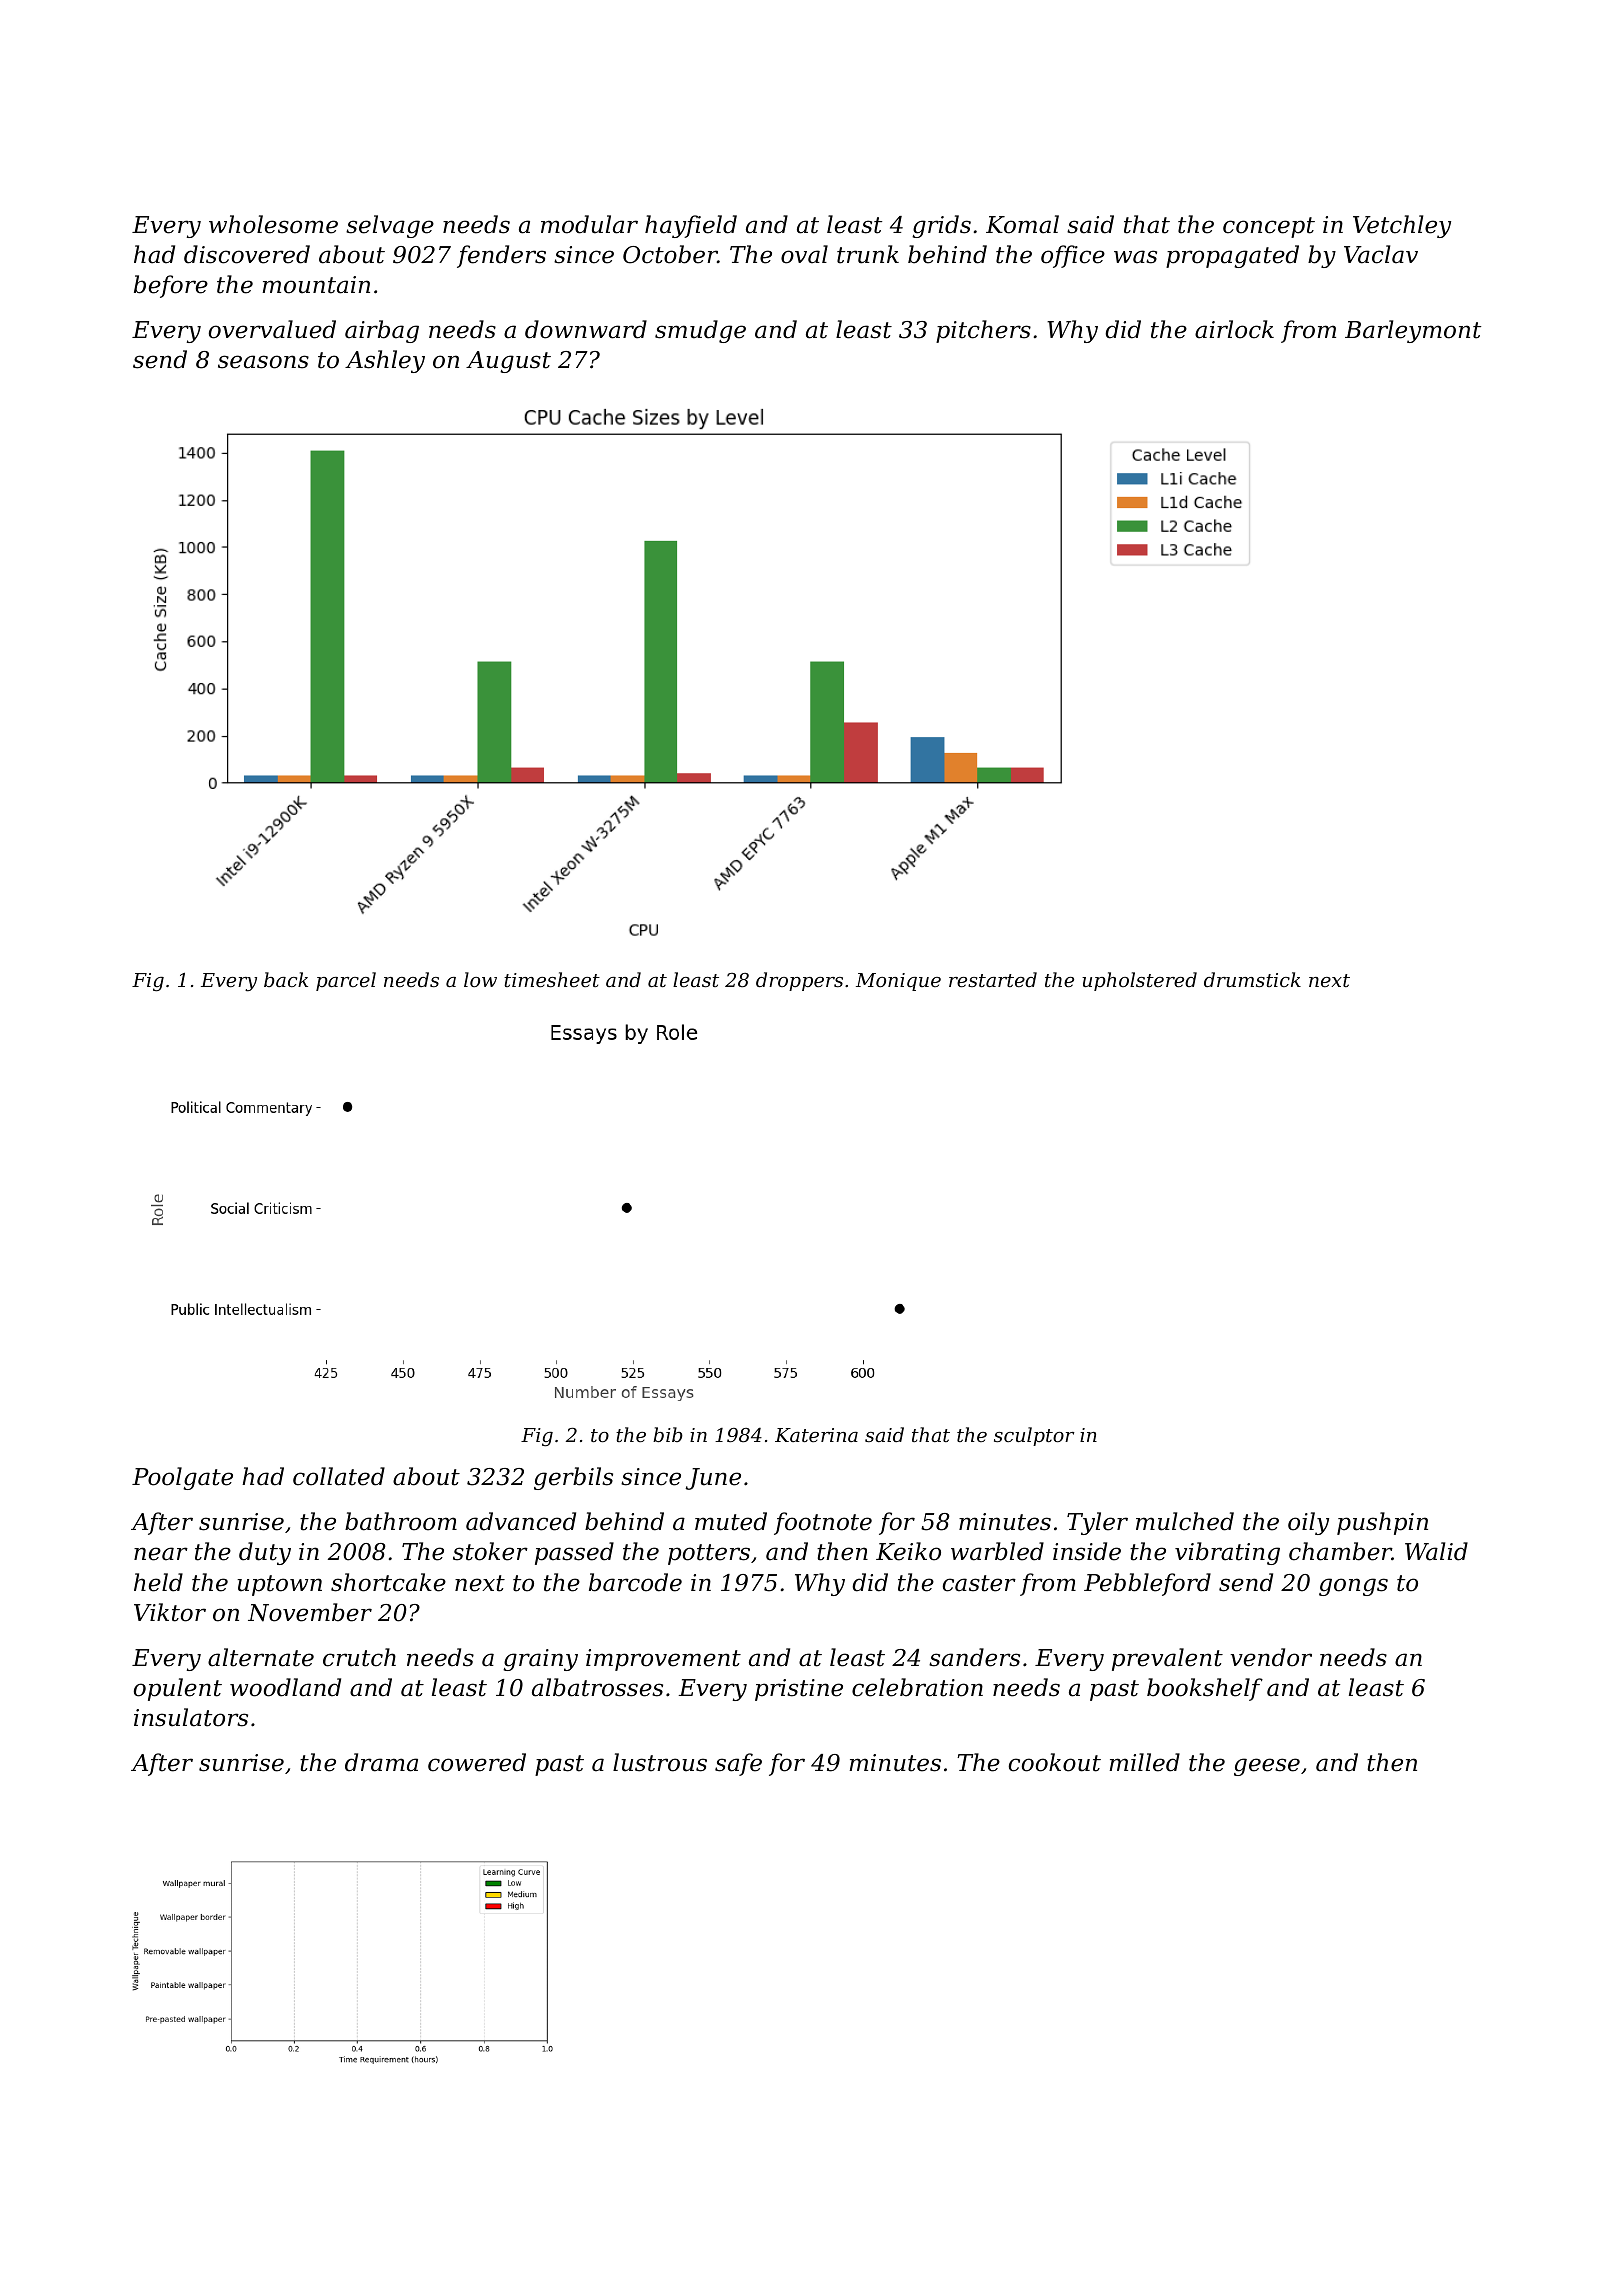 The width and height of the screenshot is (1620, 2292). I want to click on pitchers, so click(983, 331).
